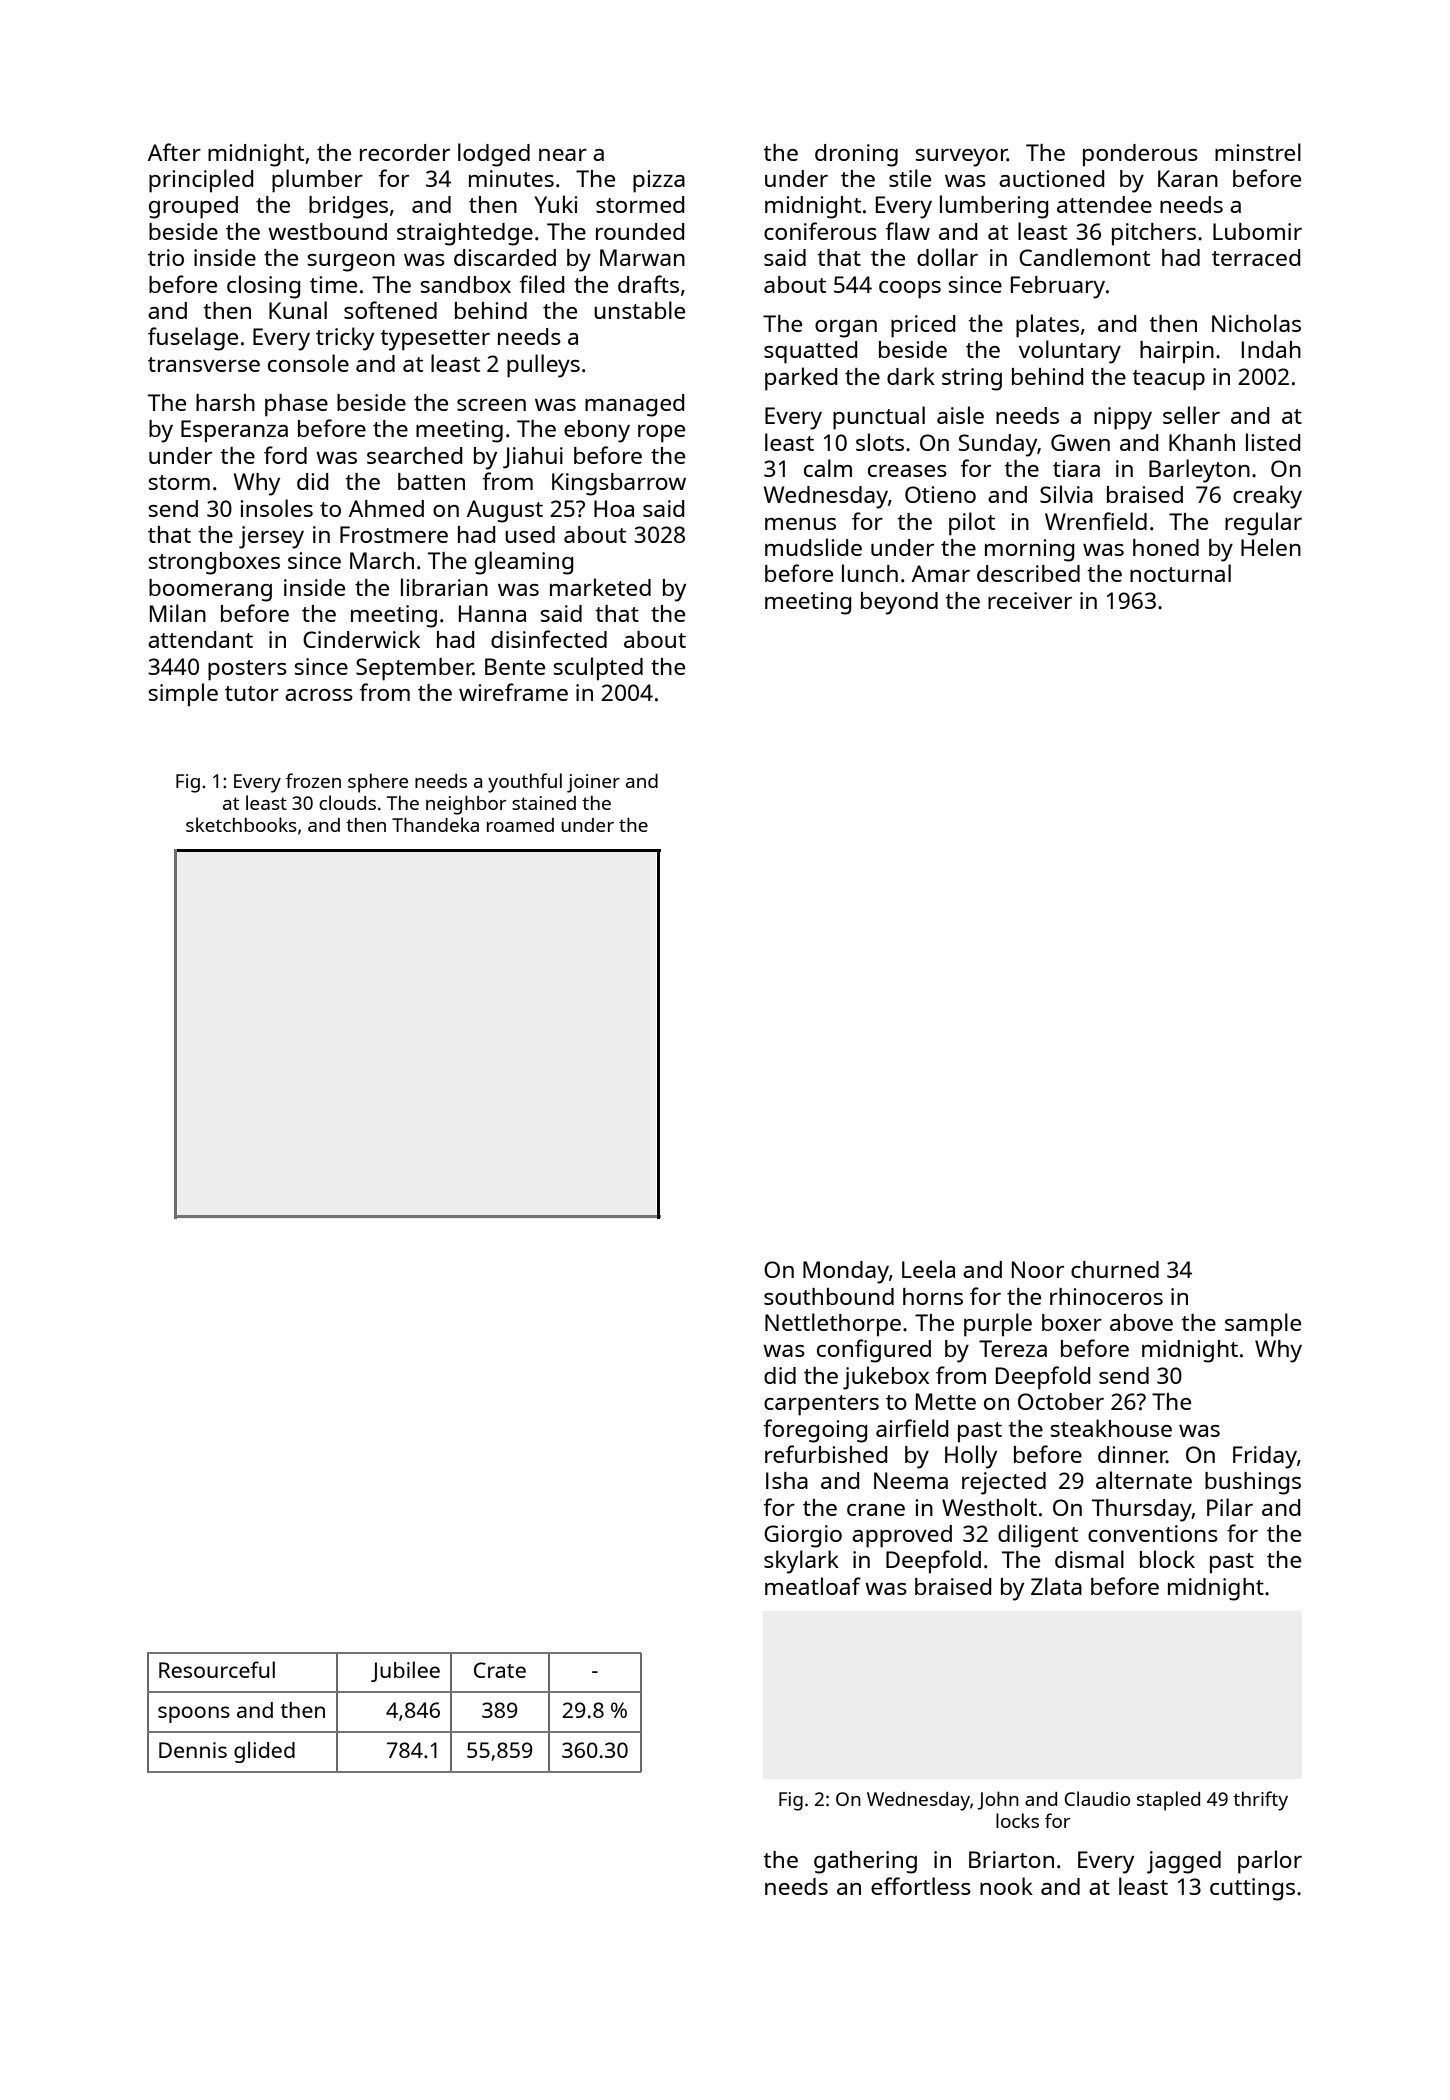 This page has width=1450, height=2100. I want to click on ponderous, so click(1140, 155).
